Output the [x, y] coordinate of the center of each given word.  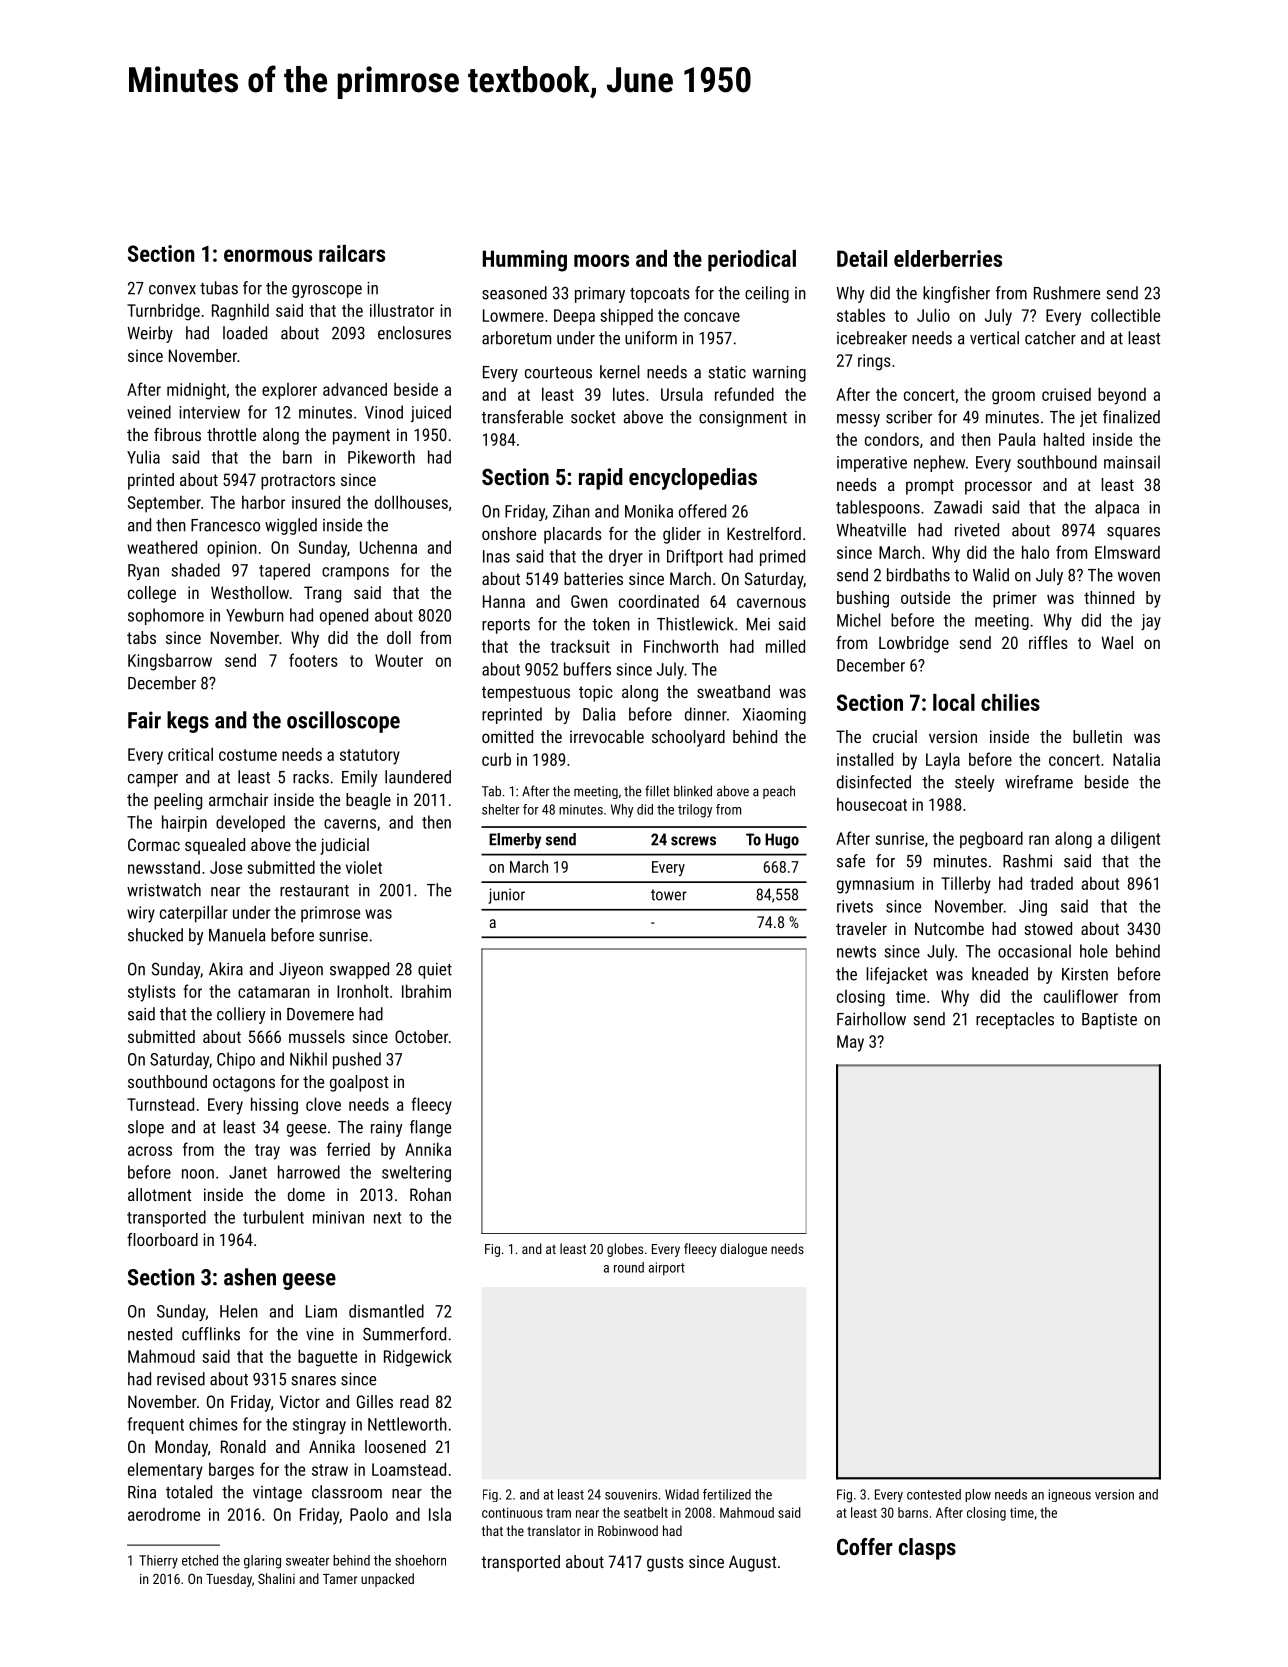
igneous [1070, 1495]
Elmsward [1127, 552]
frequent [155, 1425]
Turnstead [160, 1104]
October [421, 1036]
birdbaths [918, 575]
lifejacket [896, 975]
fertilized [727, 1494]
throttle [231, 434]
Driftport [695, 557]
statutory [370, 757]
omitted [507, 736]
